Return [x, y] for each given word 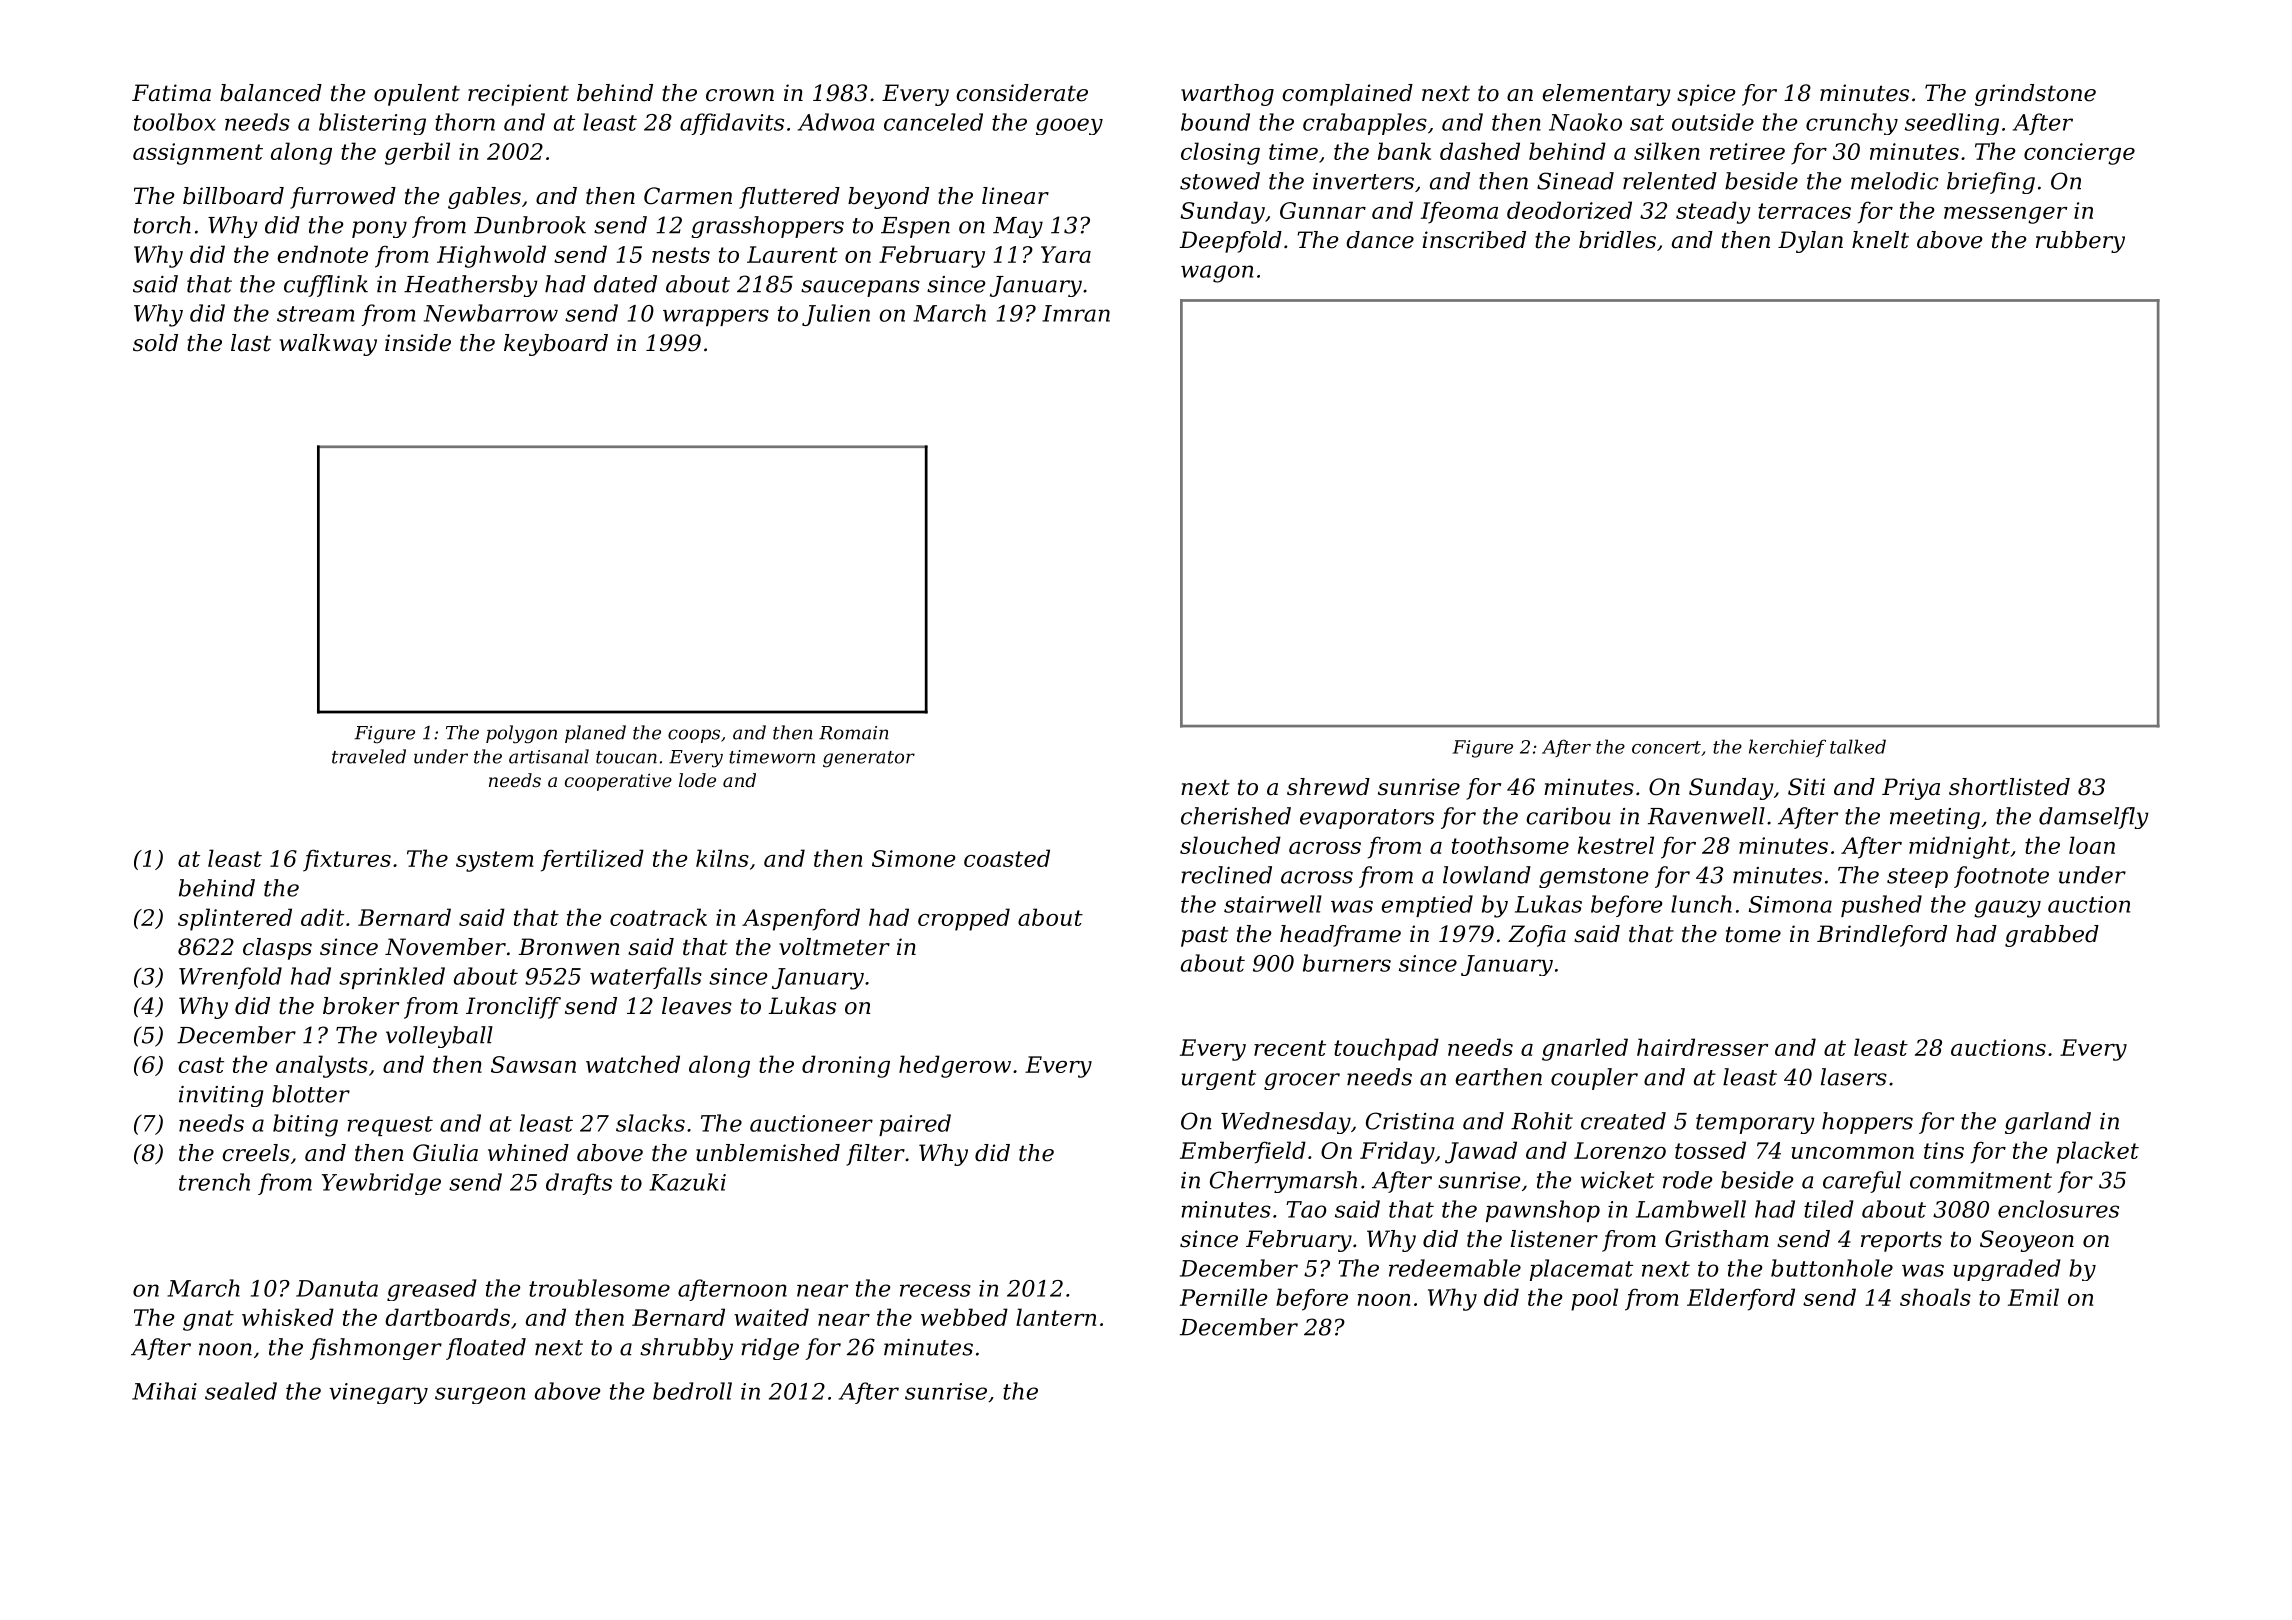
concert [1666, 747]
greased [432, 1290]
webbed [964, 1317]
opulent [417, 95]
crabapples [1365, 124]
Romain [854, 733]
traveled [369, 756]
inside [418, 343]
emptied [1427, 906]
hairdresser [1702, 1047]
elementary [1606, 95]
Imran [1076, 313]
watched [633, 1064]
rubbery [2080, 242]
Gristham [1717, 1239]
